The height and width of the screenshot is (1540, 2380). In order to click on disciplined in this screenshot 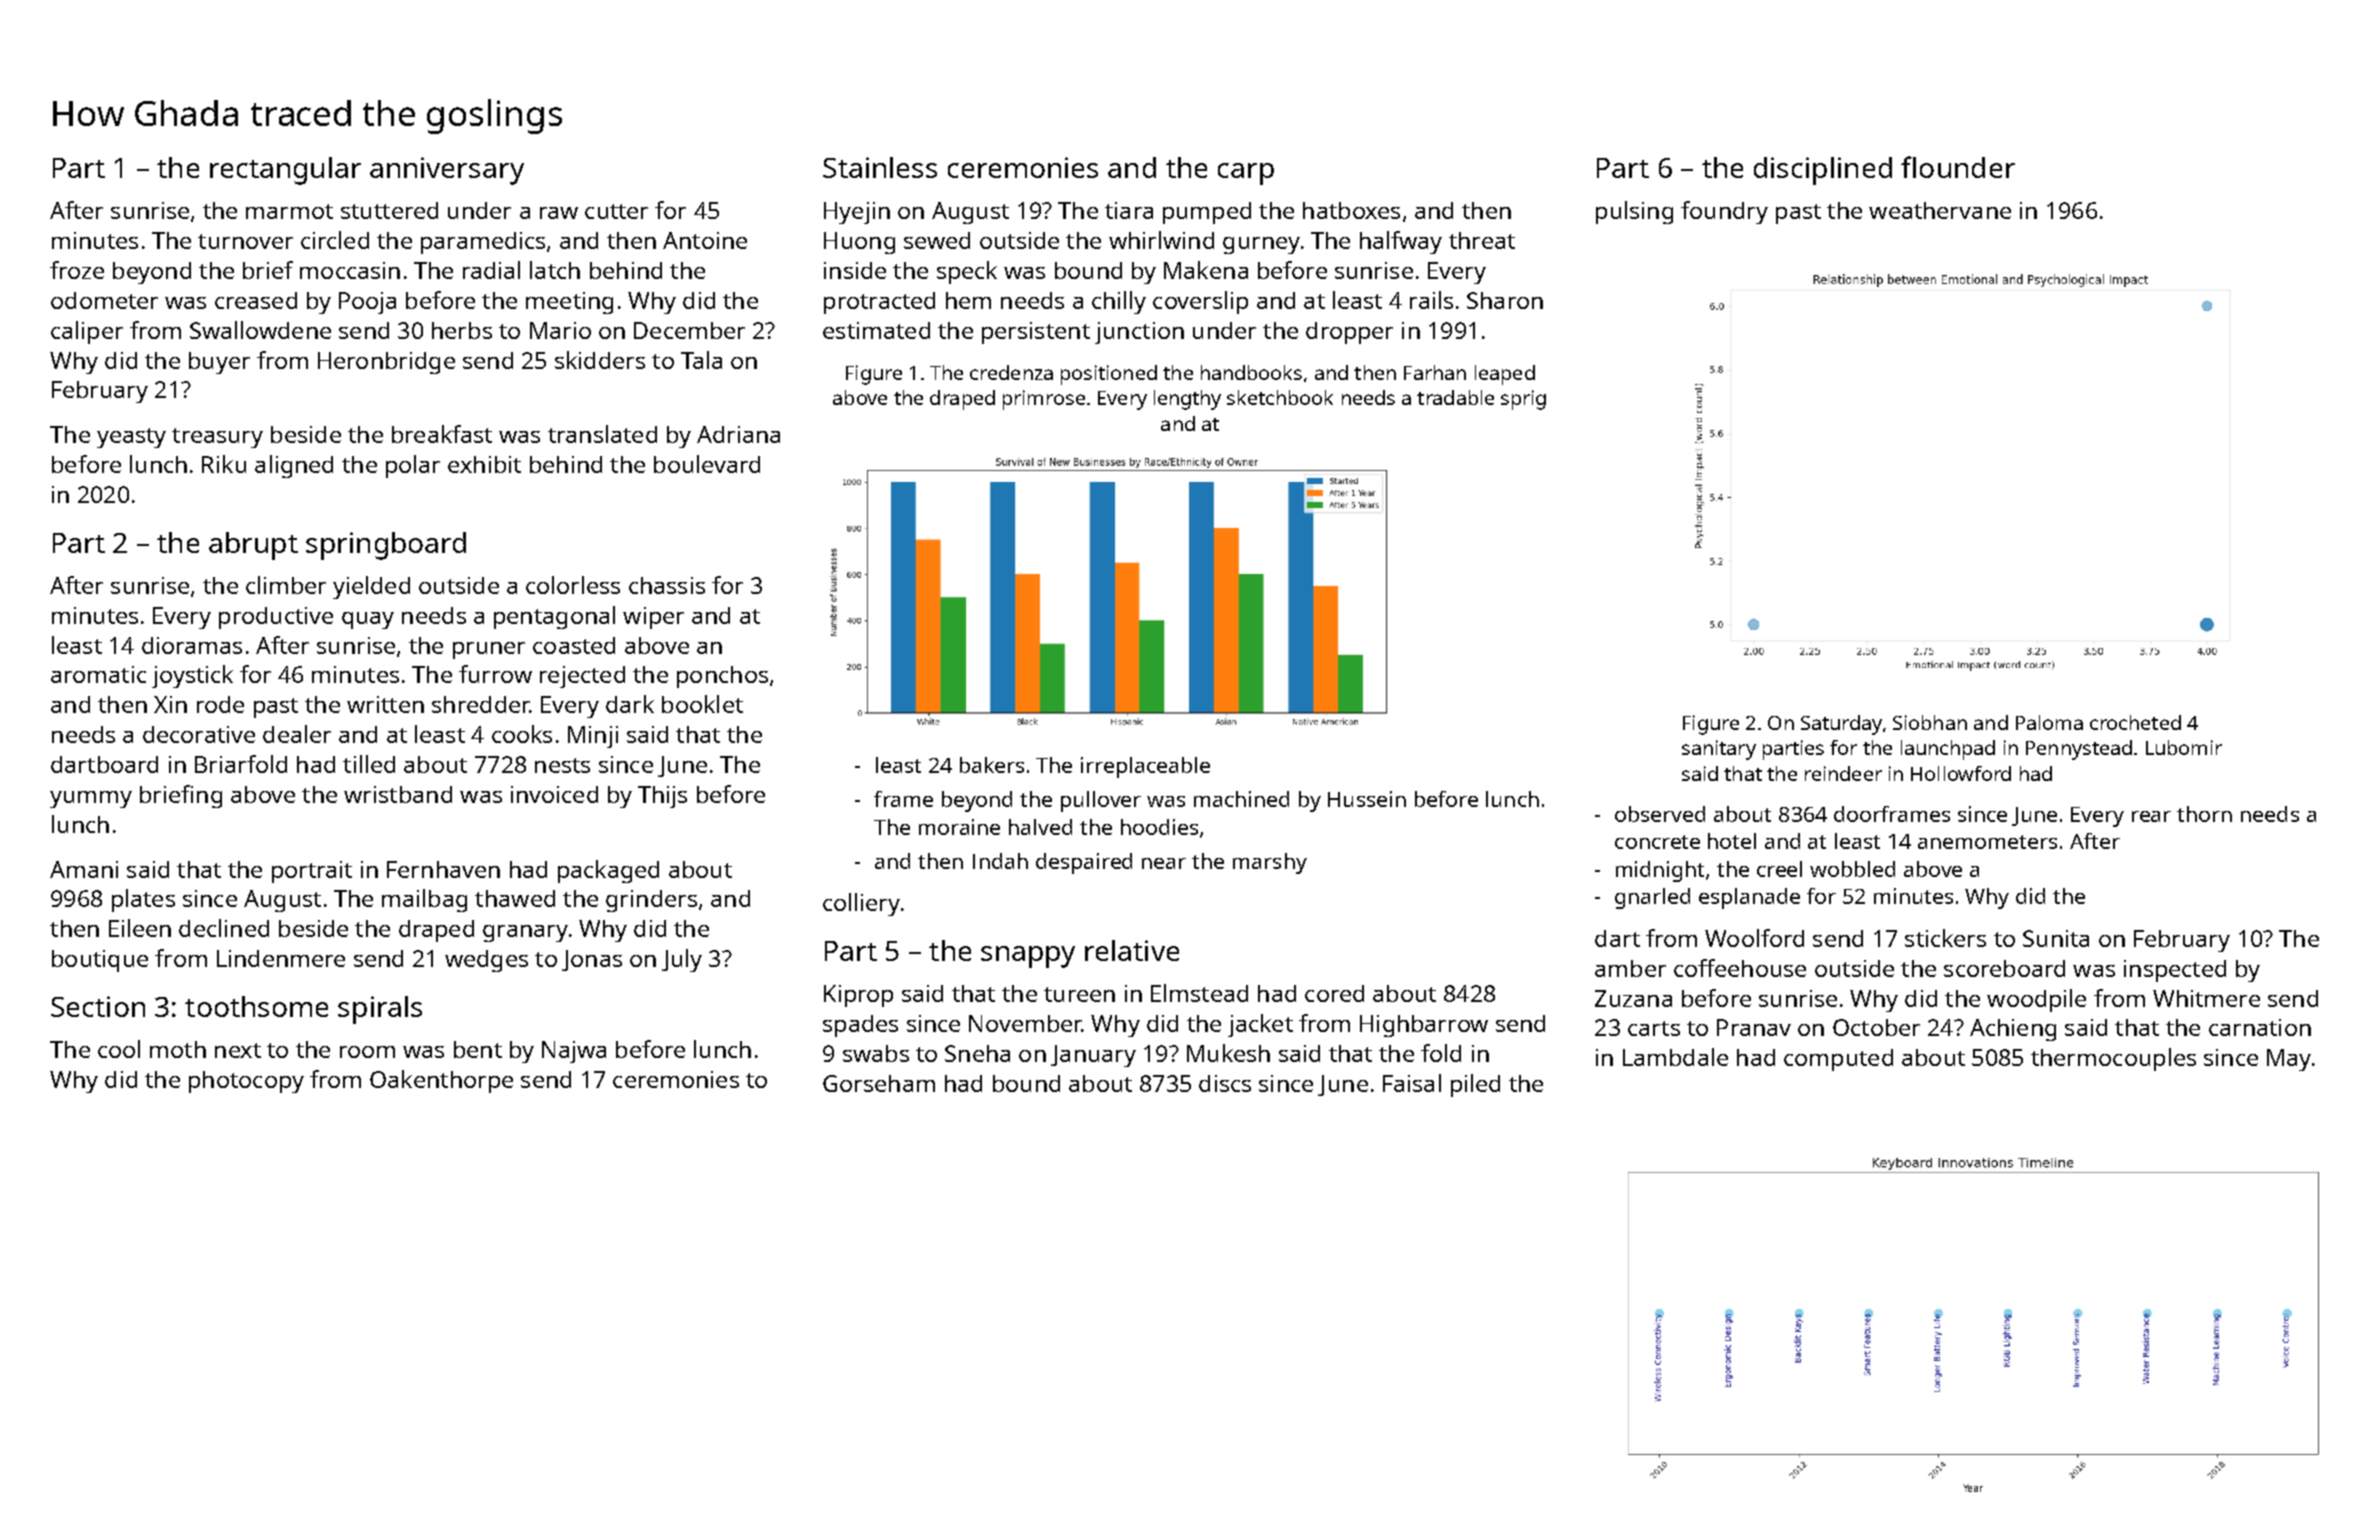, I will do `click(1823, 171)`.
